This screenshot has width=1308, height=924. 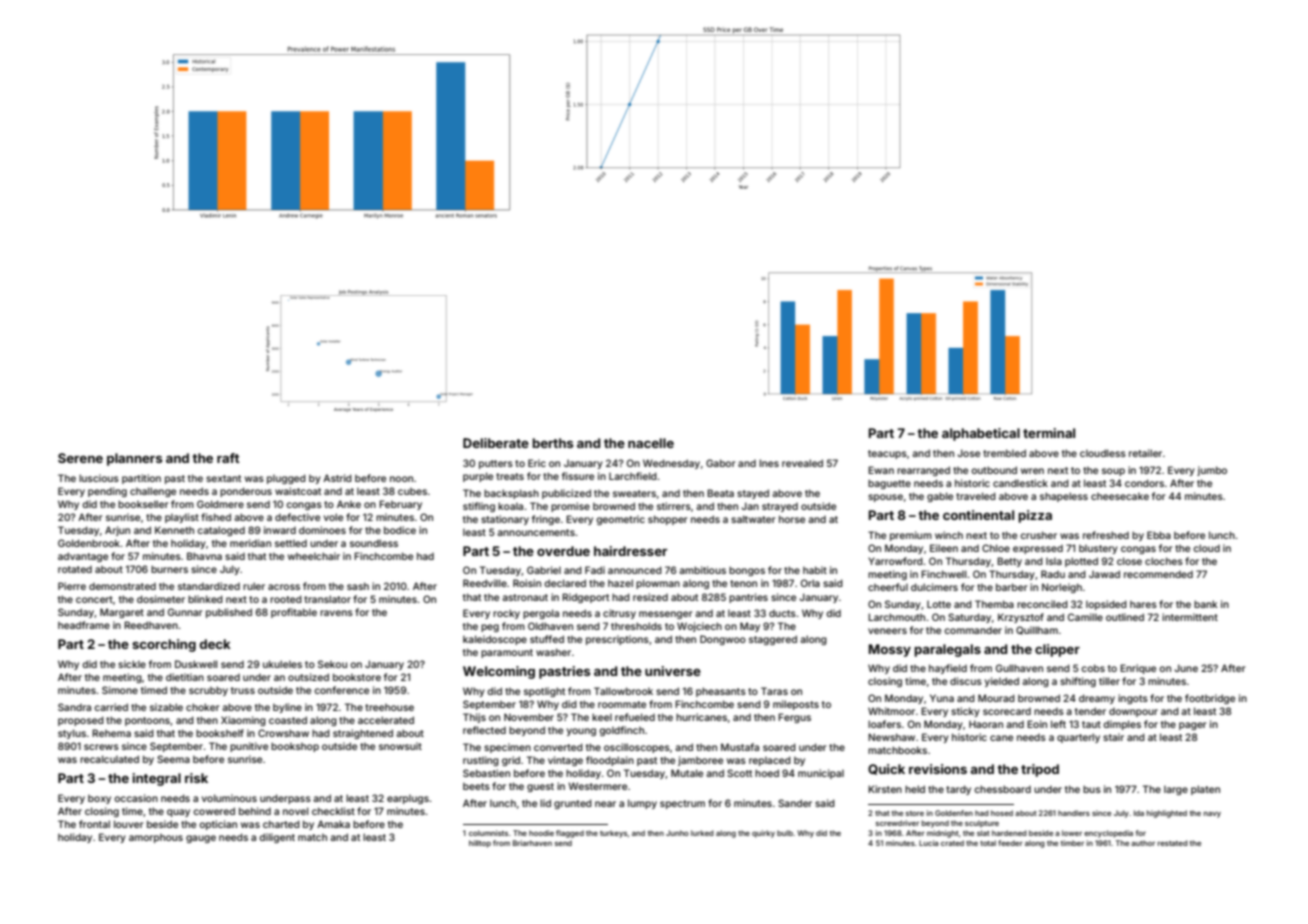 I want to click on Junho, so click(x=677, y=833).
